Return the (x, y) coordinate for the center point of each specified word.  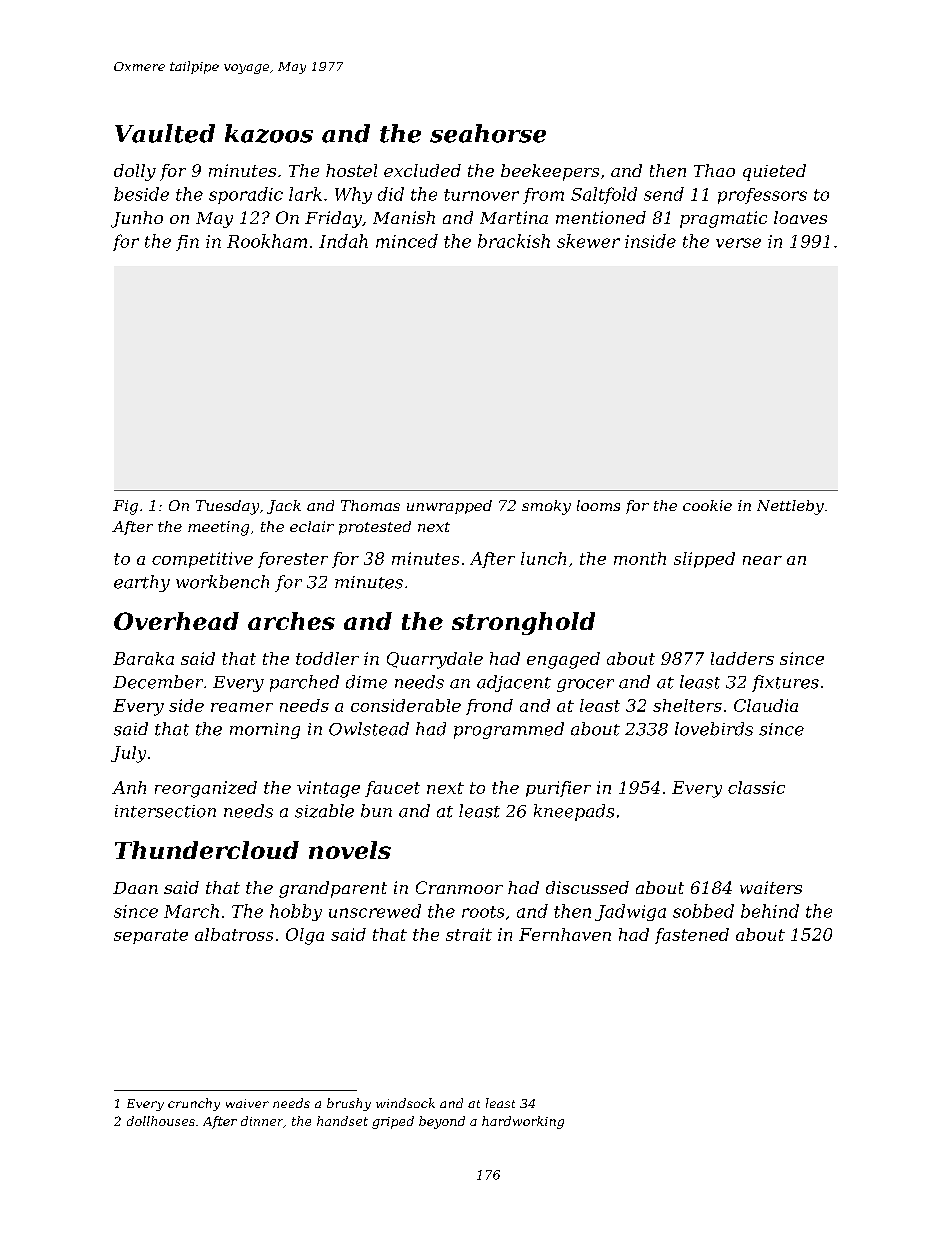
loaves (800, 217)
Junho (137, 219)
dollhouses (161, 1121)
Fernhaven (565, 934)
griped (393, 1122)
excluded (422, 170)
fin (187, 243)
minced (407, 241)
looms (598, 505)
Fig (125, 507)
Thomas (370, 505)
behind (770, 911)
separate (151, 936)
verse (738, 243)
